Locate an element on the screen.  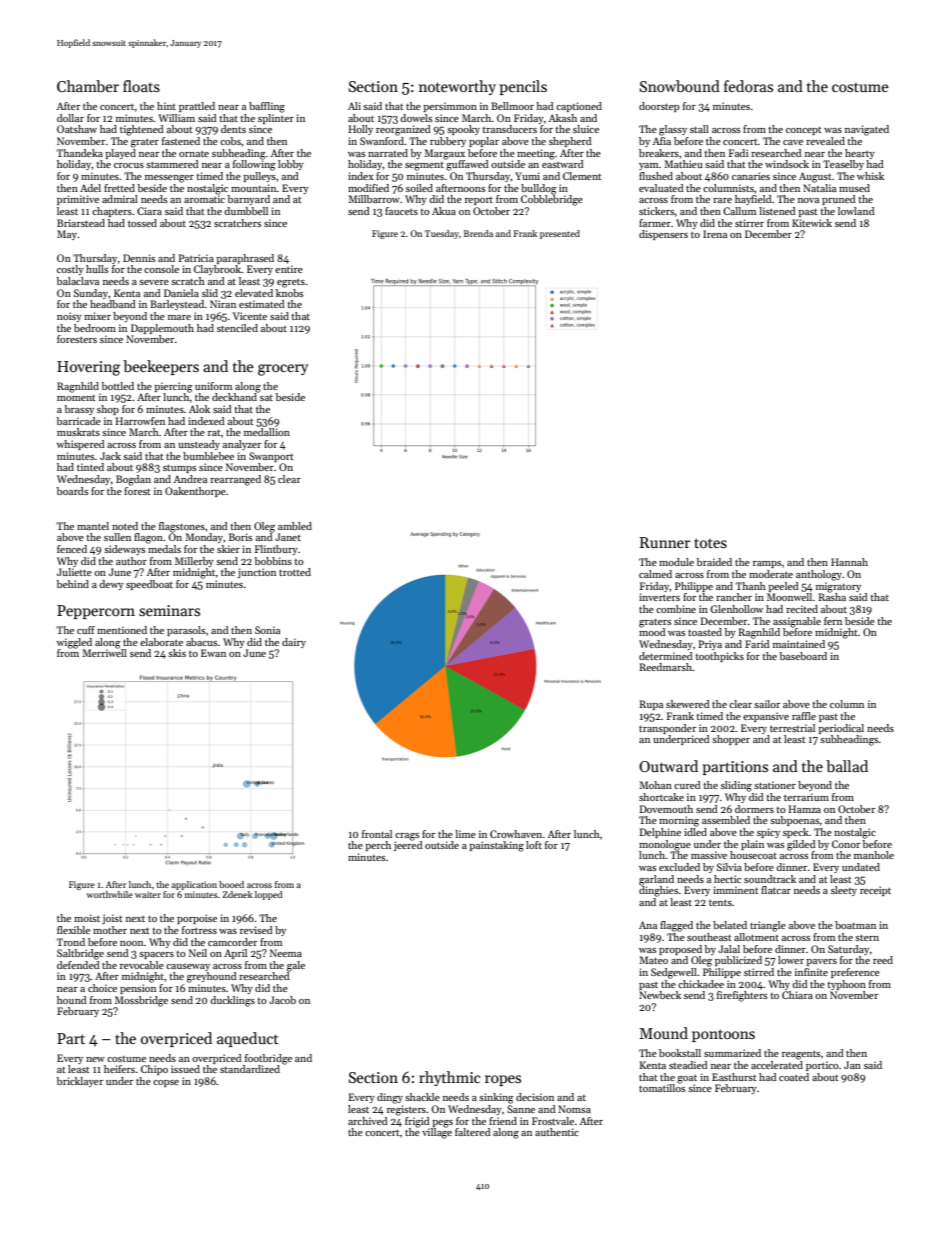
issued is located at coordinates (185, 1069).
